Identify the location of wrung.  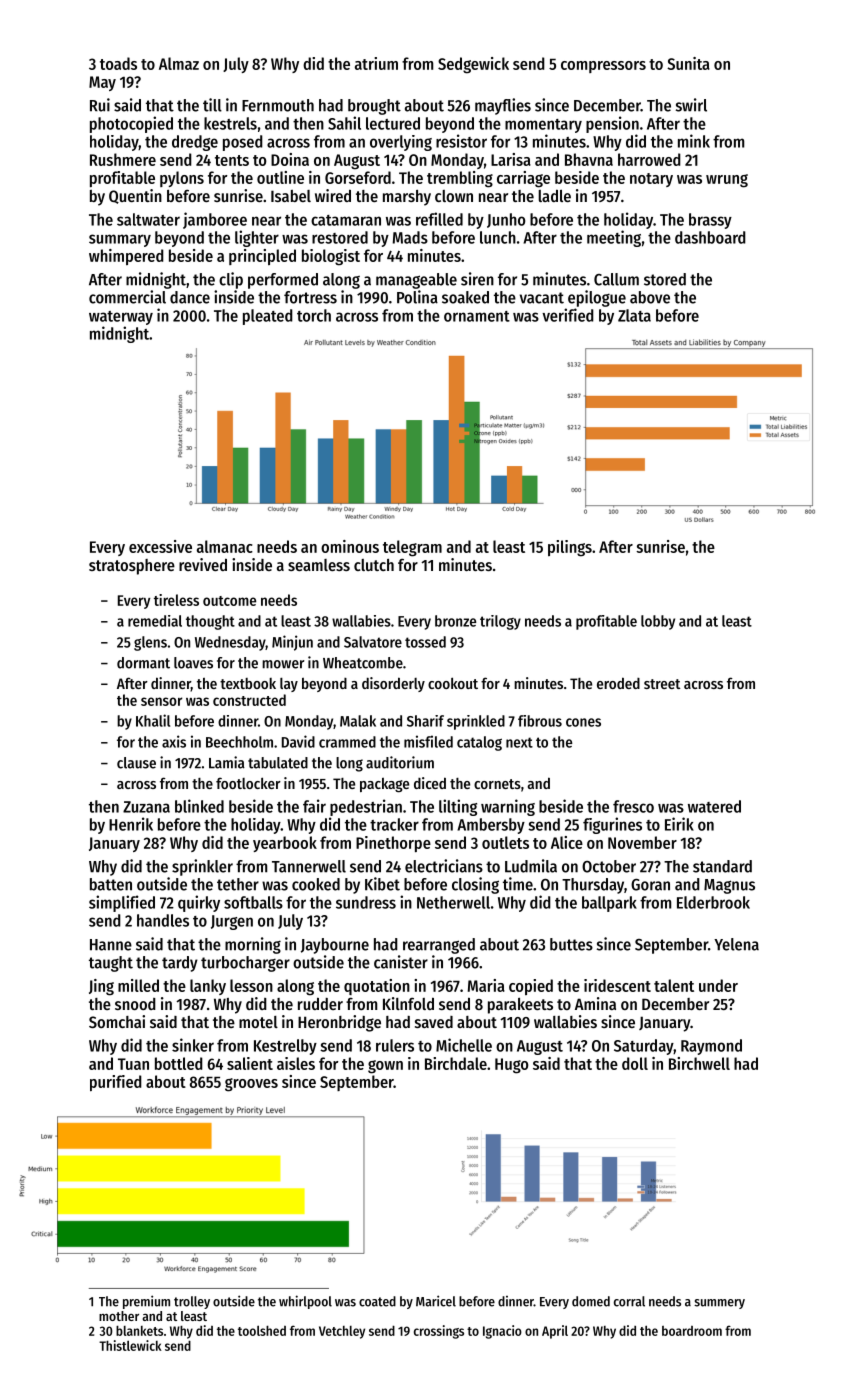
(727, 181).
